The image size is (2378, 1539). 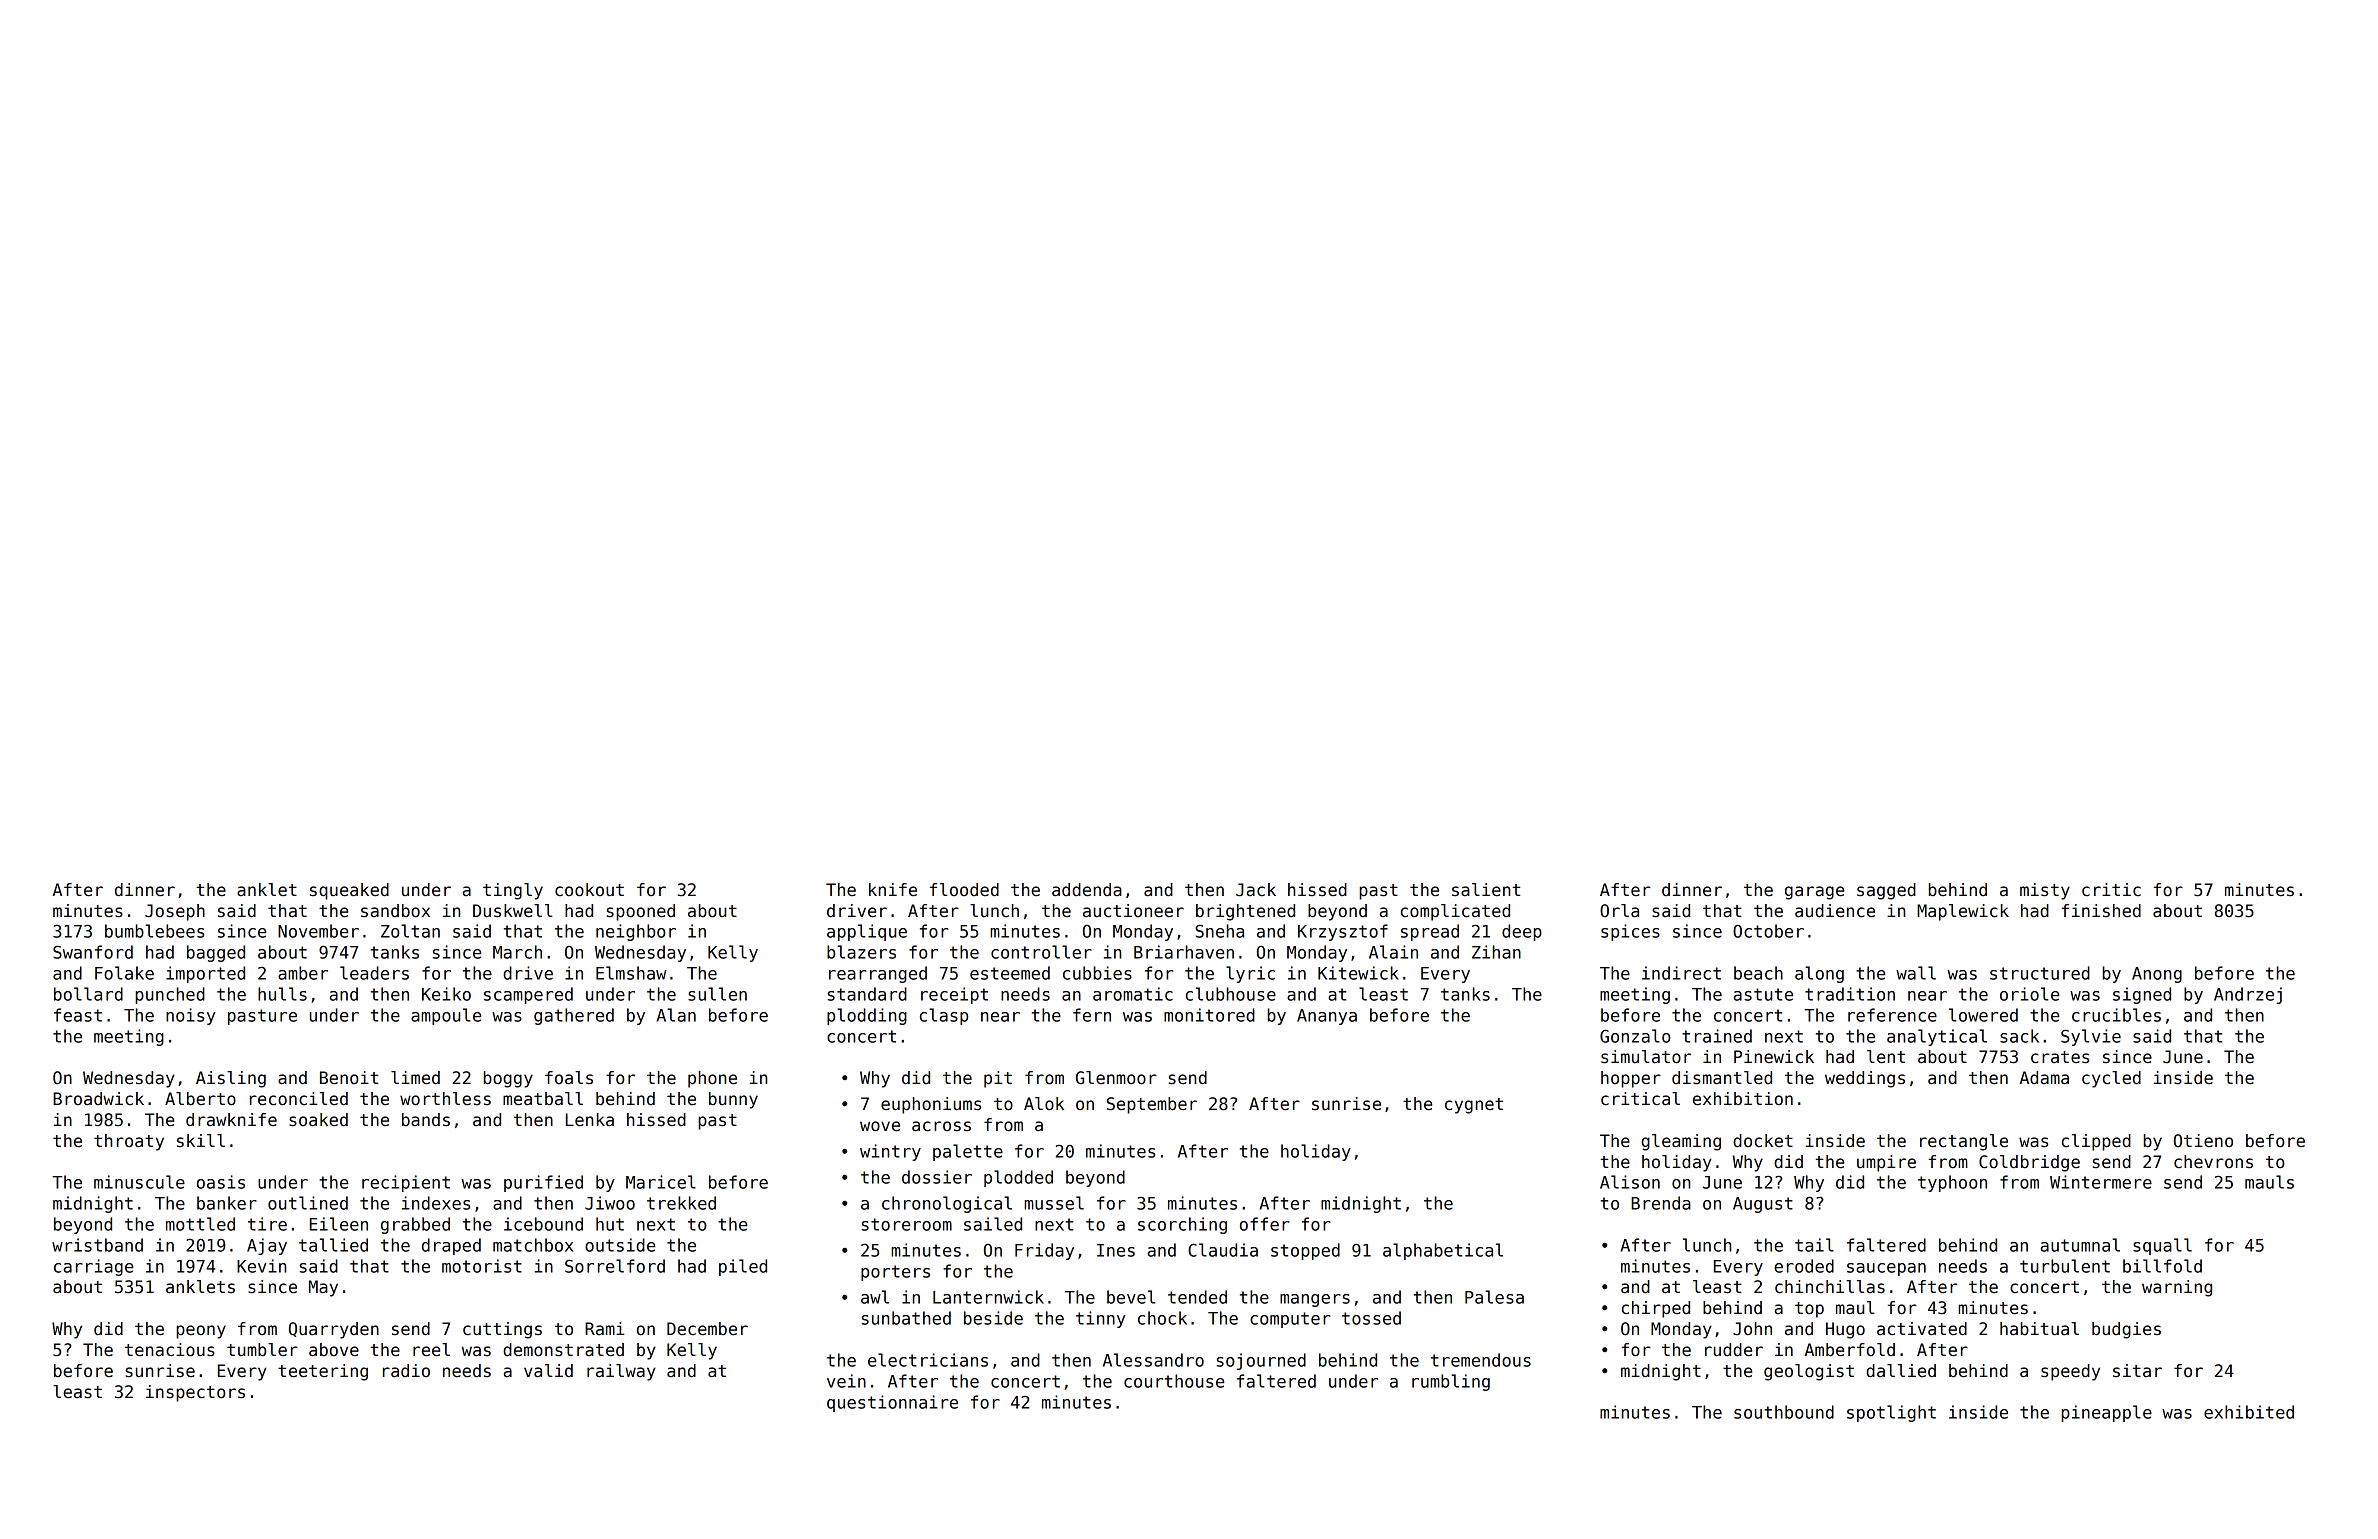 I want to click on tenacious, so click(x=170, y=1350).
